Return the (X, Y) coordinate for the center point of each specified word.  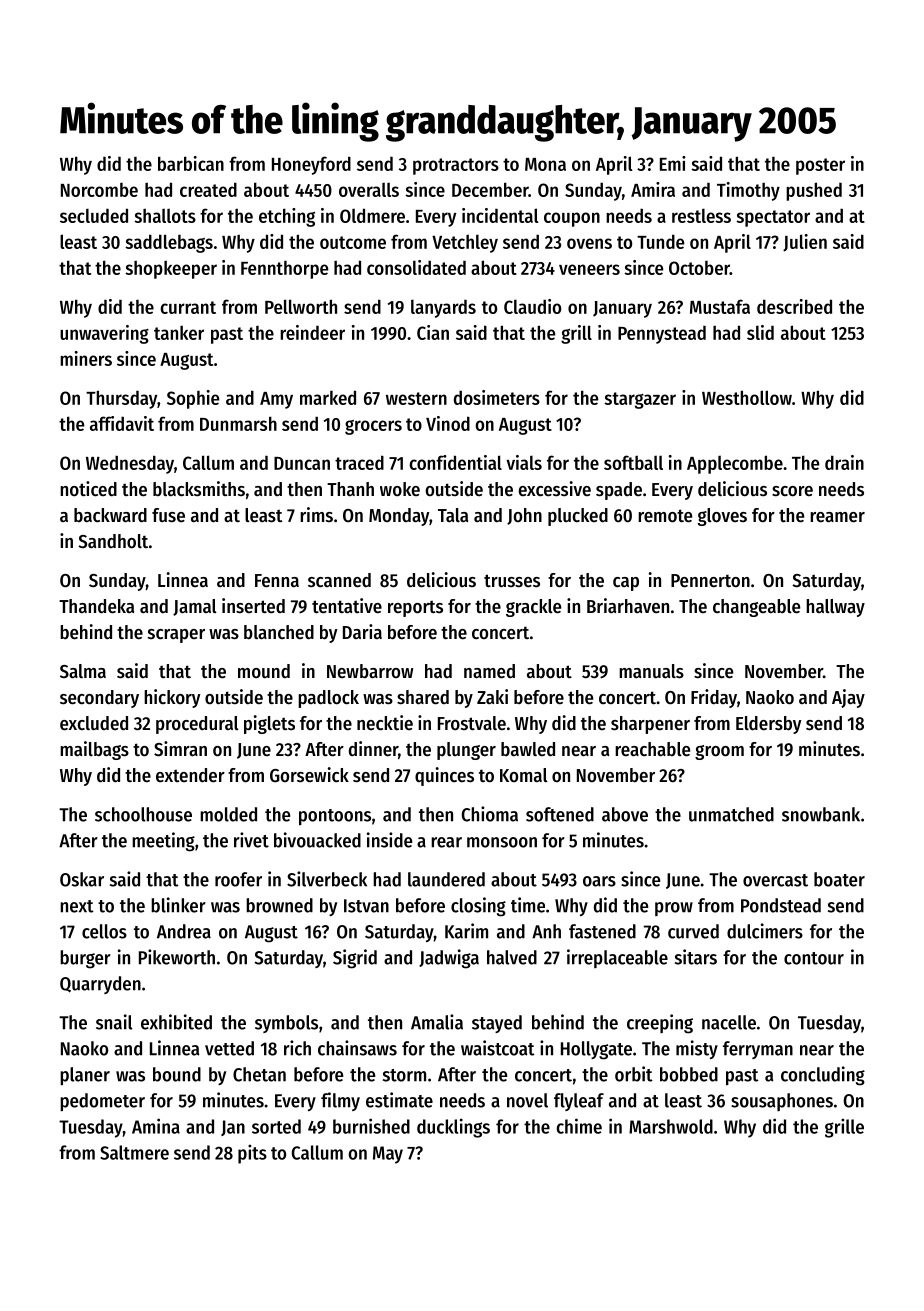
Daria (362, 631)
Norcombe (99, 190)
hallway (835, 608)
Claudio (532, 306)
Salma (83, 671)
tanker (179, 332)
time (528, 905)
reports (415, 608)
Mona (545, 164)
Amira (653, 189)
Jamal (195, 607)
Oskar (82, 879)
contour (814, 958)
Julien (805, 243)
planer (85, 1076)
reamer (837, 517)
